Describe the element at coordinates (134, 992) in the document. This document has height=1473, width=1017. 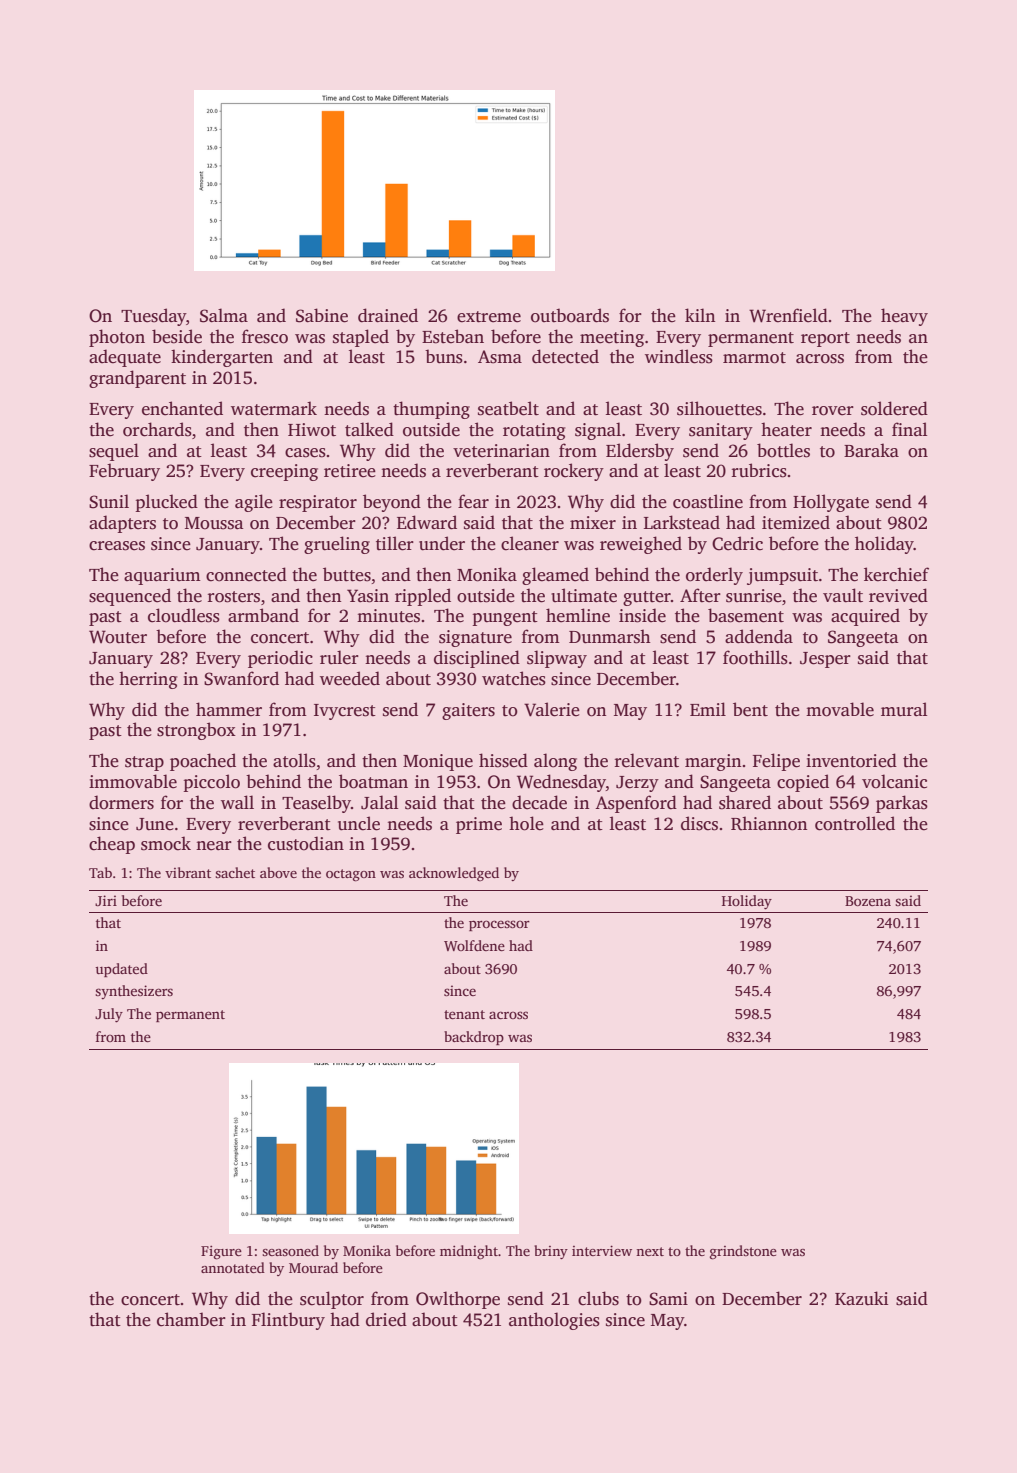
I see `synthesizers` at that location.
